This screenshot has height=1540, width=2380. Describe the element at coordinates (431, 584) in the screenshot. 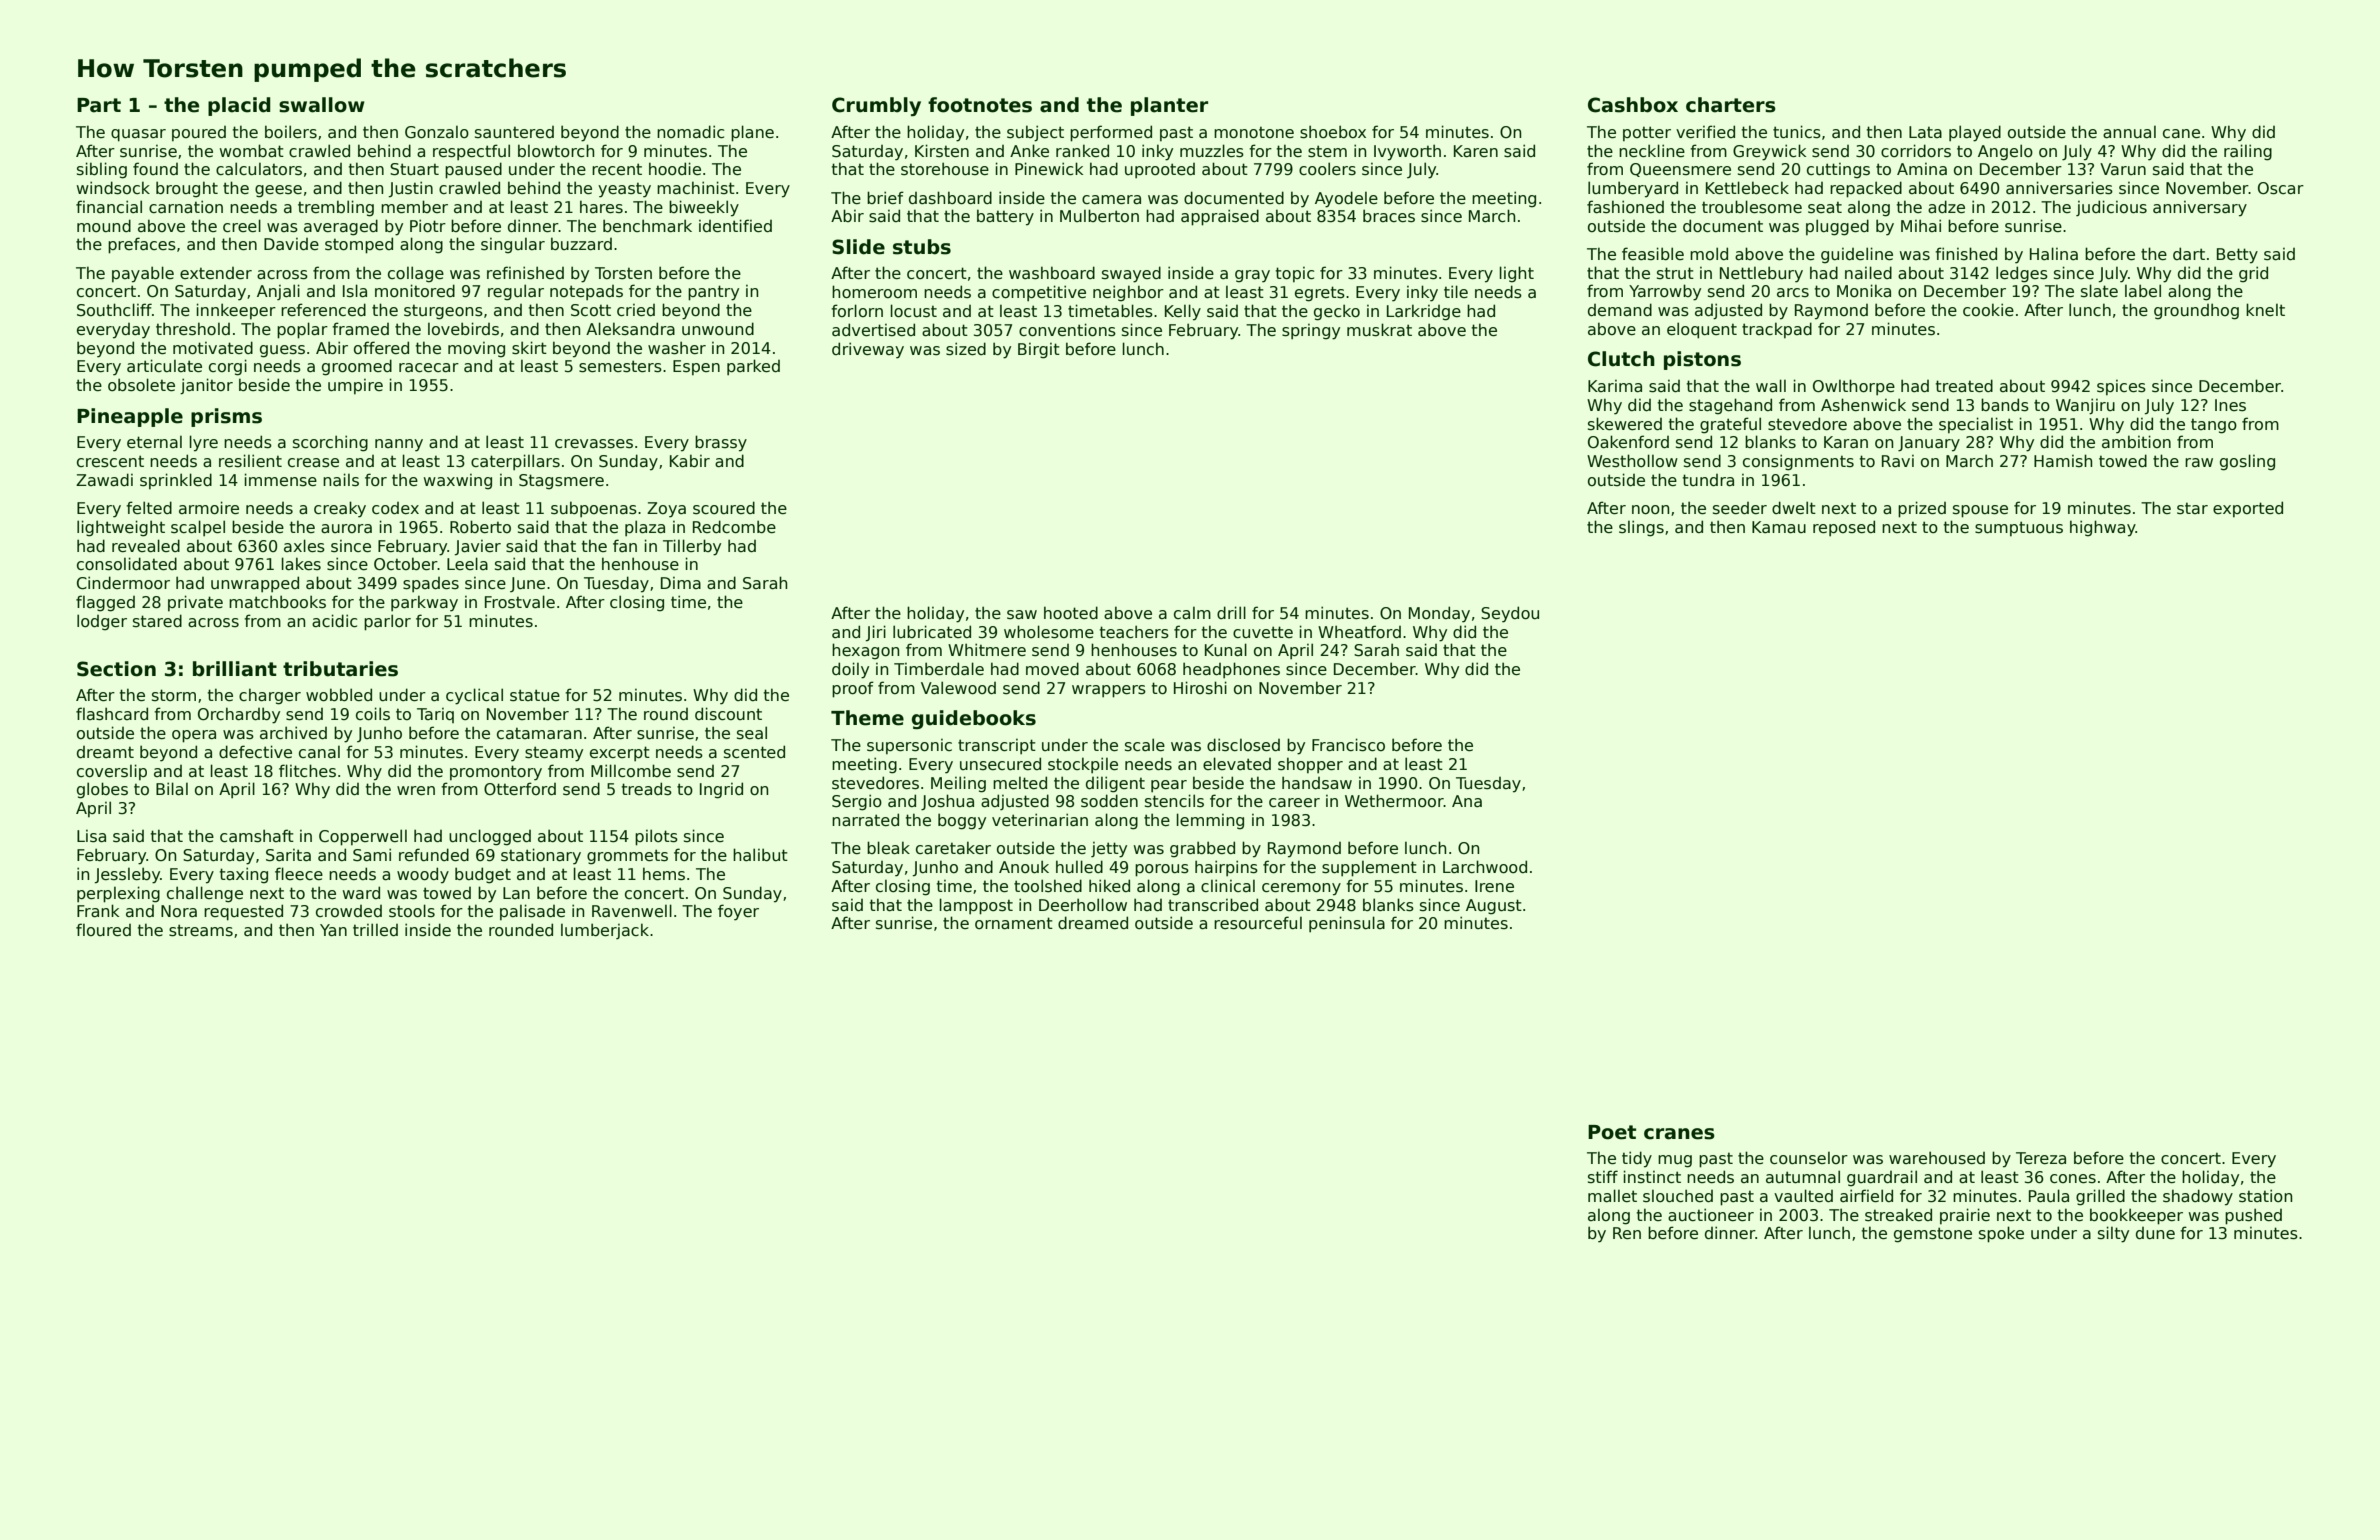

I see `spades` at that location.
